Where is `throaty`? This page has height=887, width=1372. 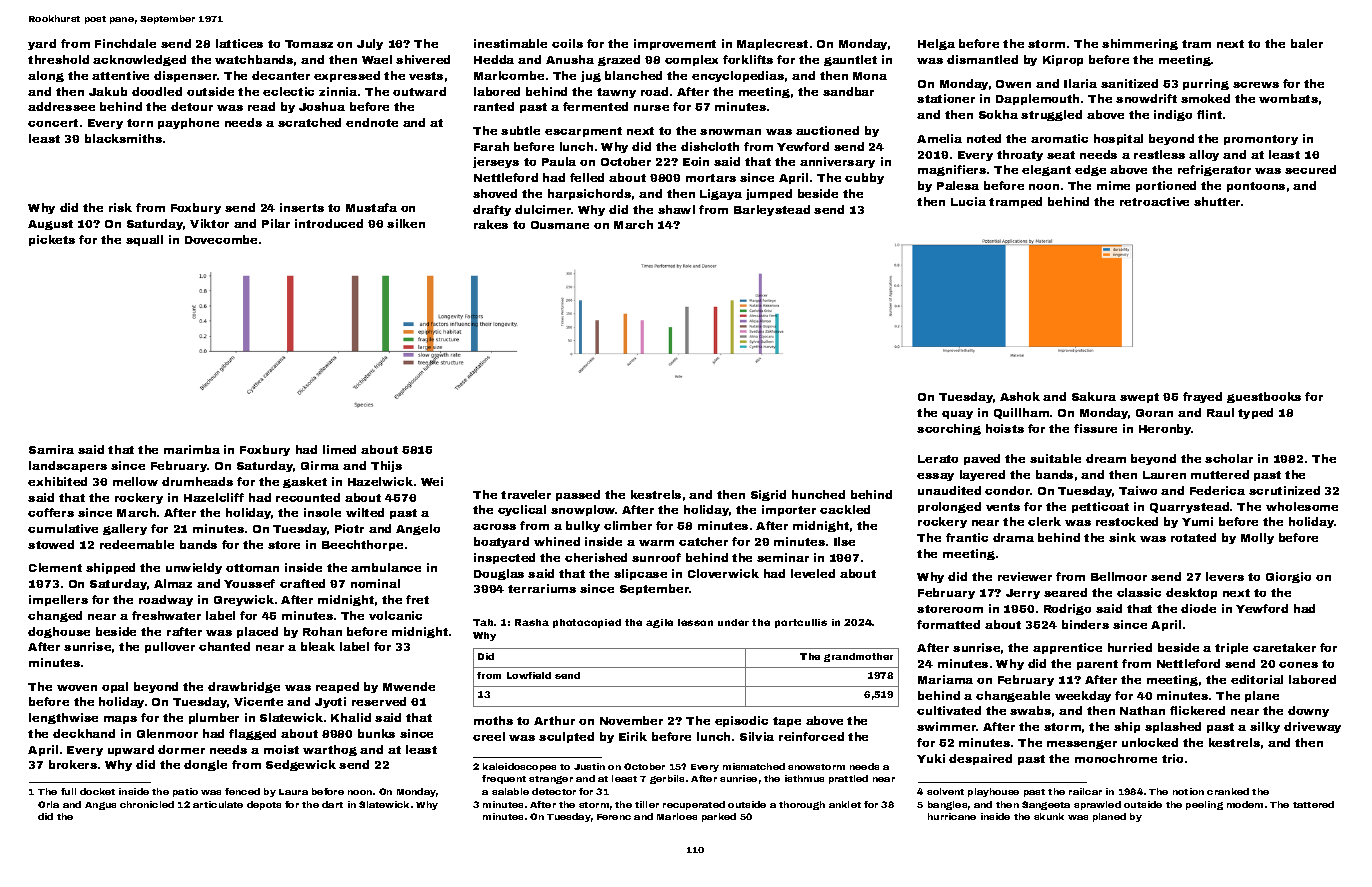
throaty is located at coordinates (1020, 155).
